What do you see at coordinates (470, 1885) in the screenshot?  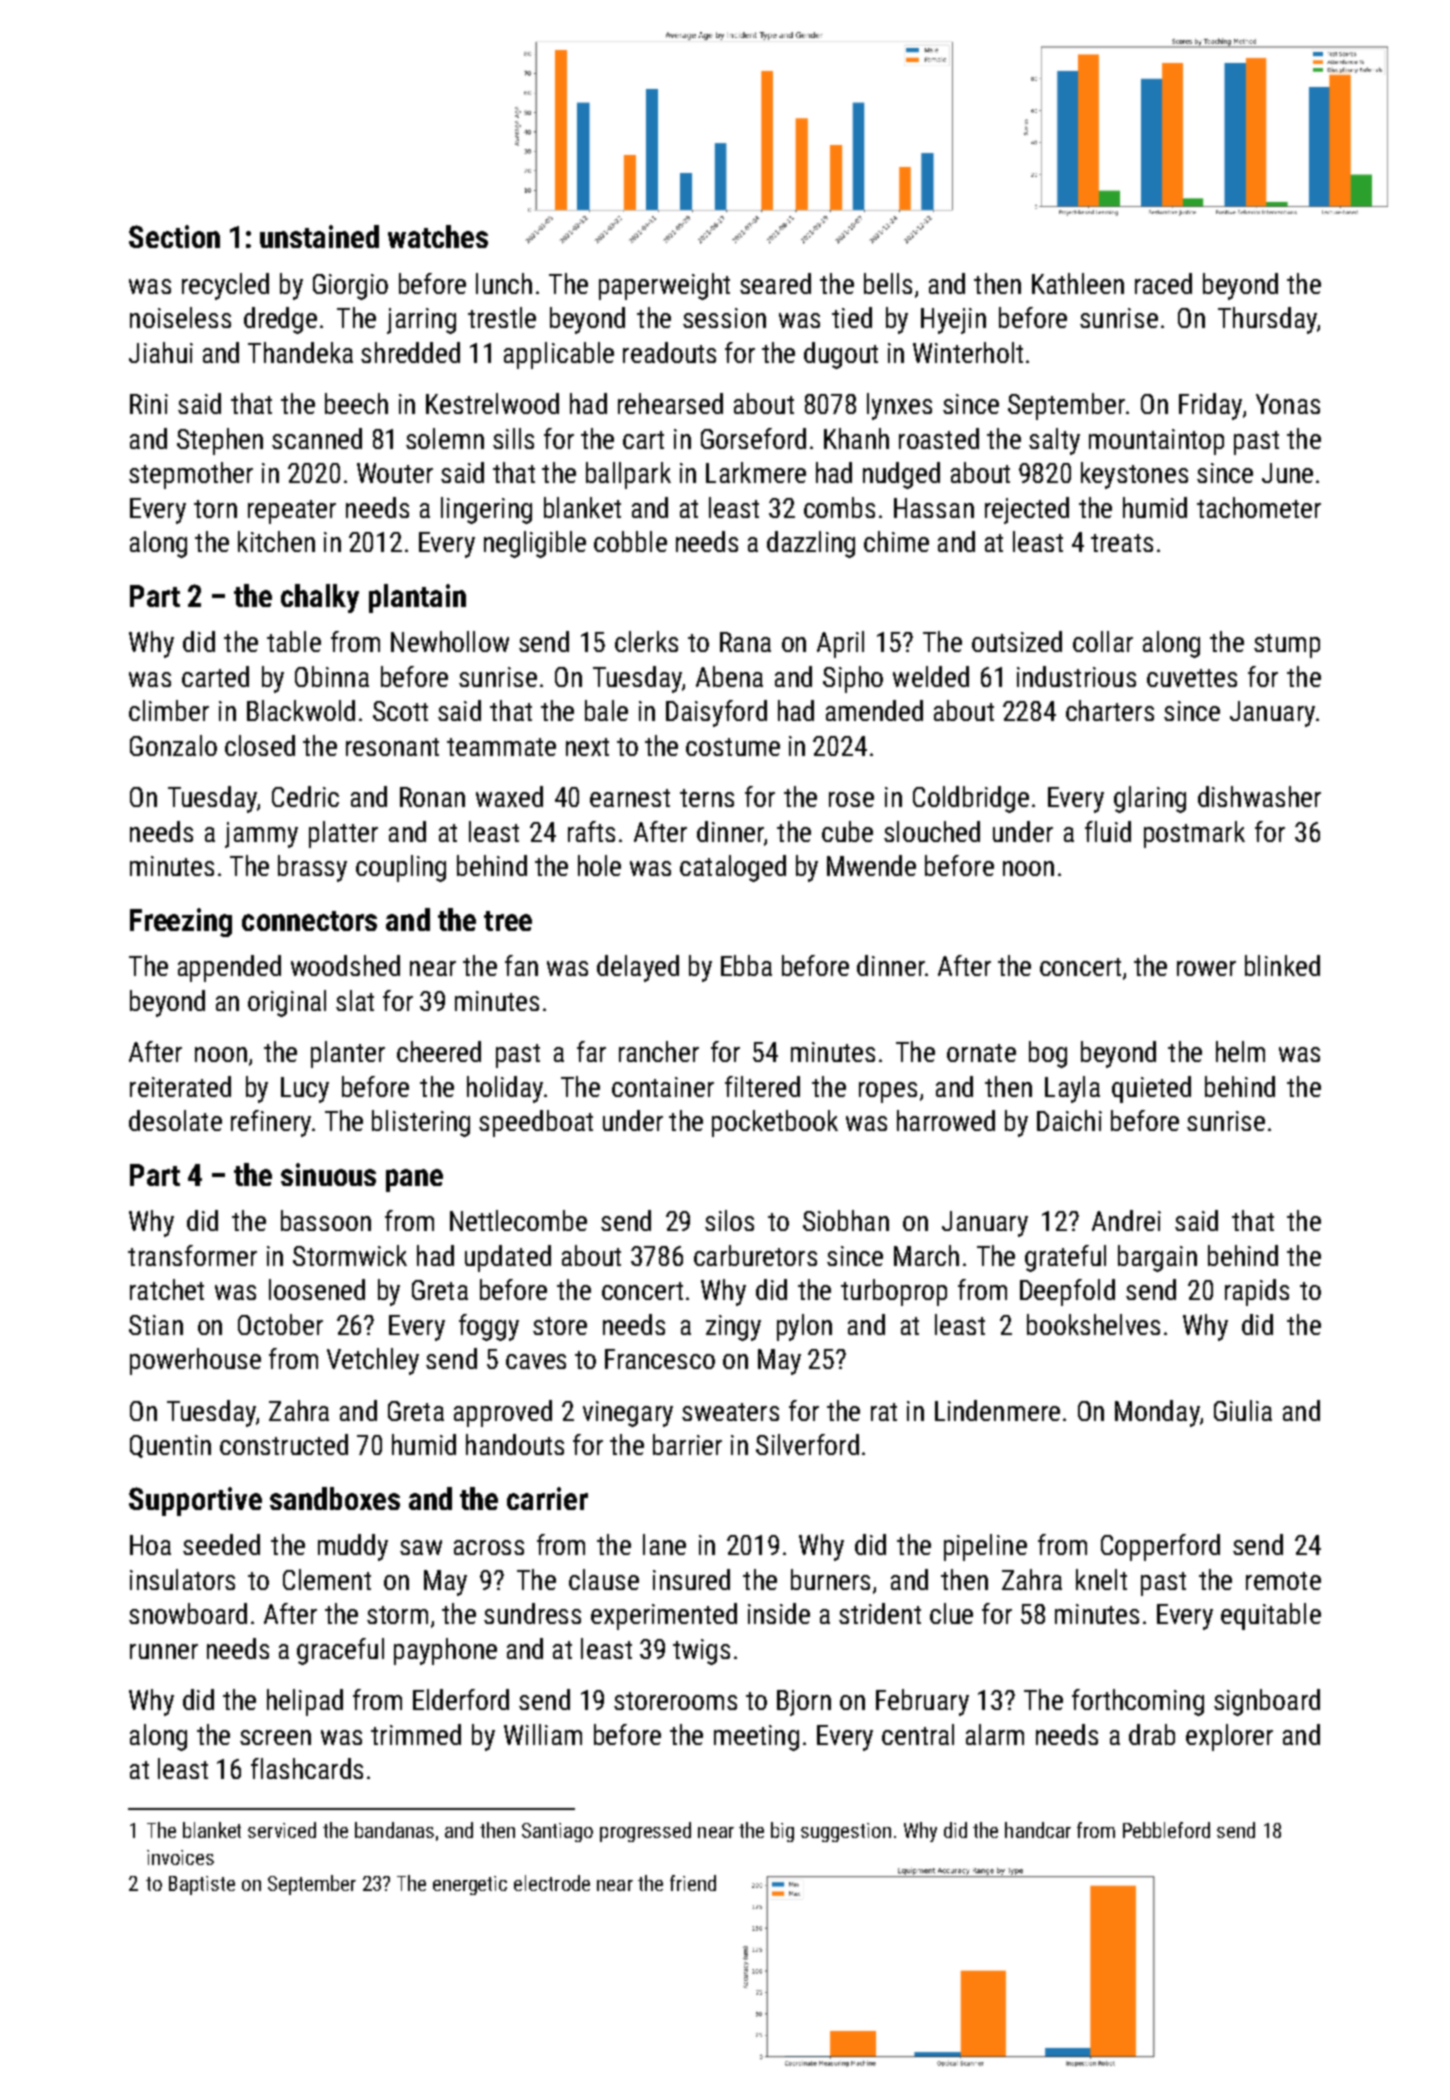 I see `energetic` at bounding box center [470, 1885].
